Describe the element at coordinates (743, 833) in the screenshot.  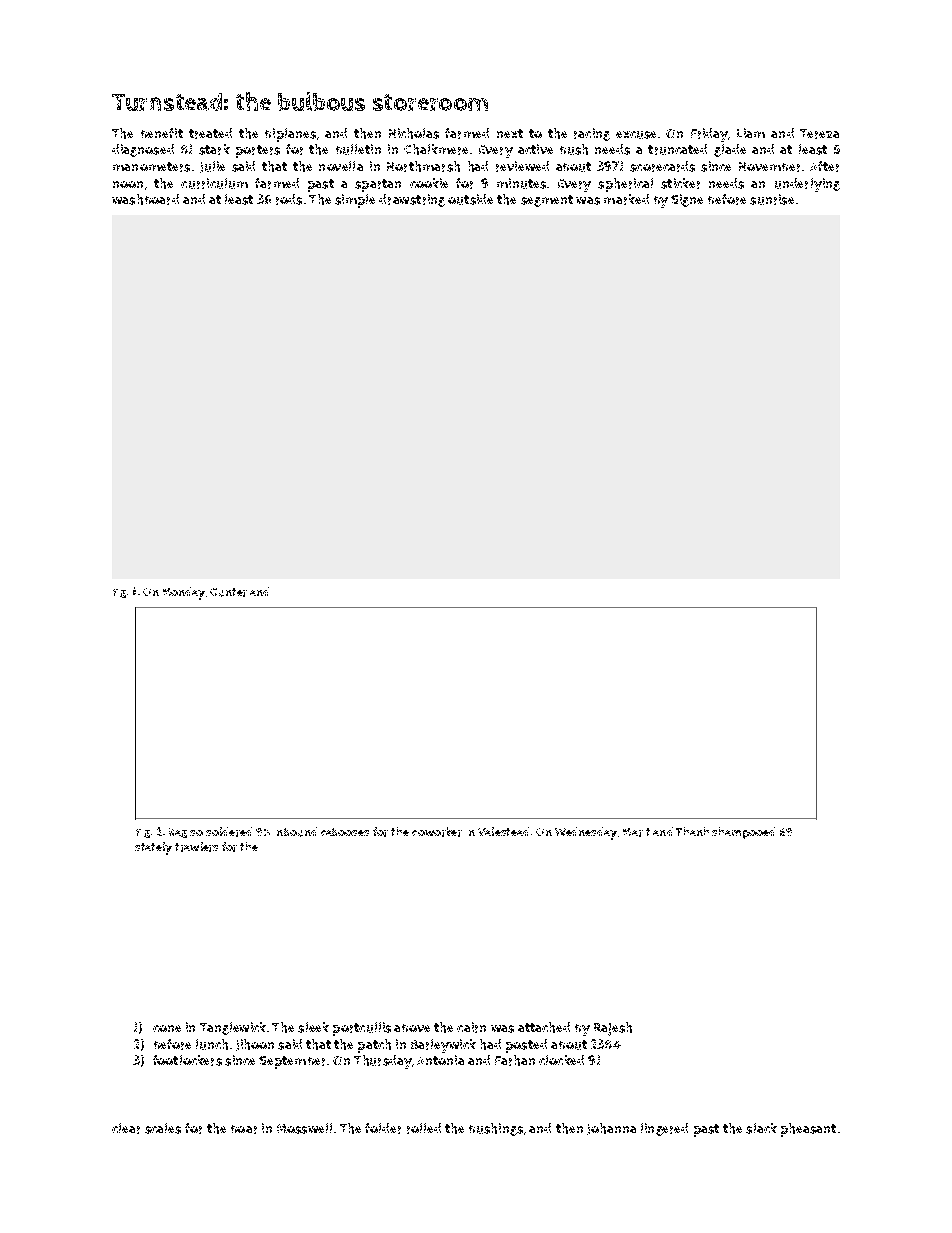
I see `shampooed` at that location.
